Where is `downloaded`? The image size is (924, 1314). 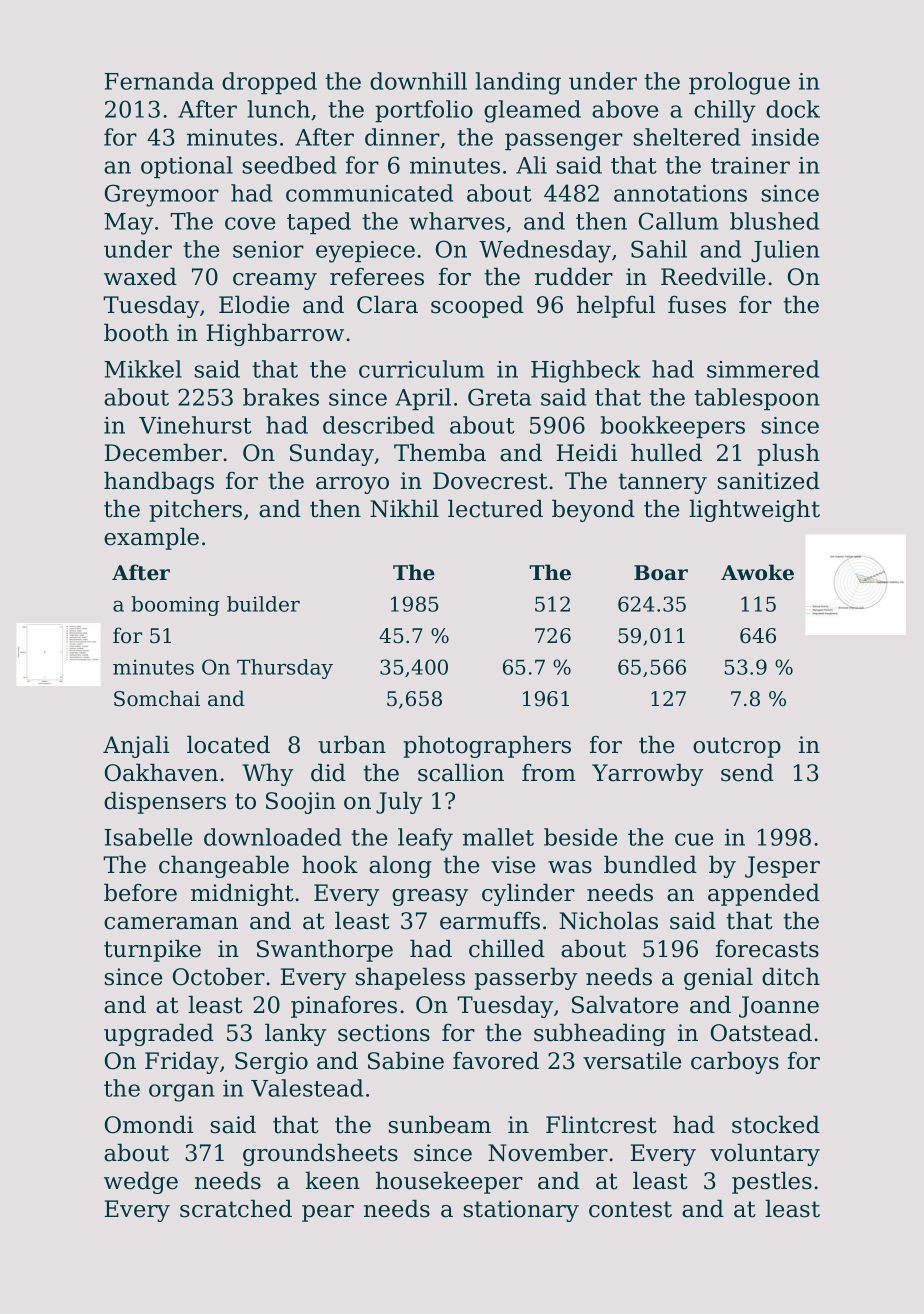
downloaded is located at coordinates (272, 837).
